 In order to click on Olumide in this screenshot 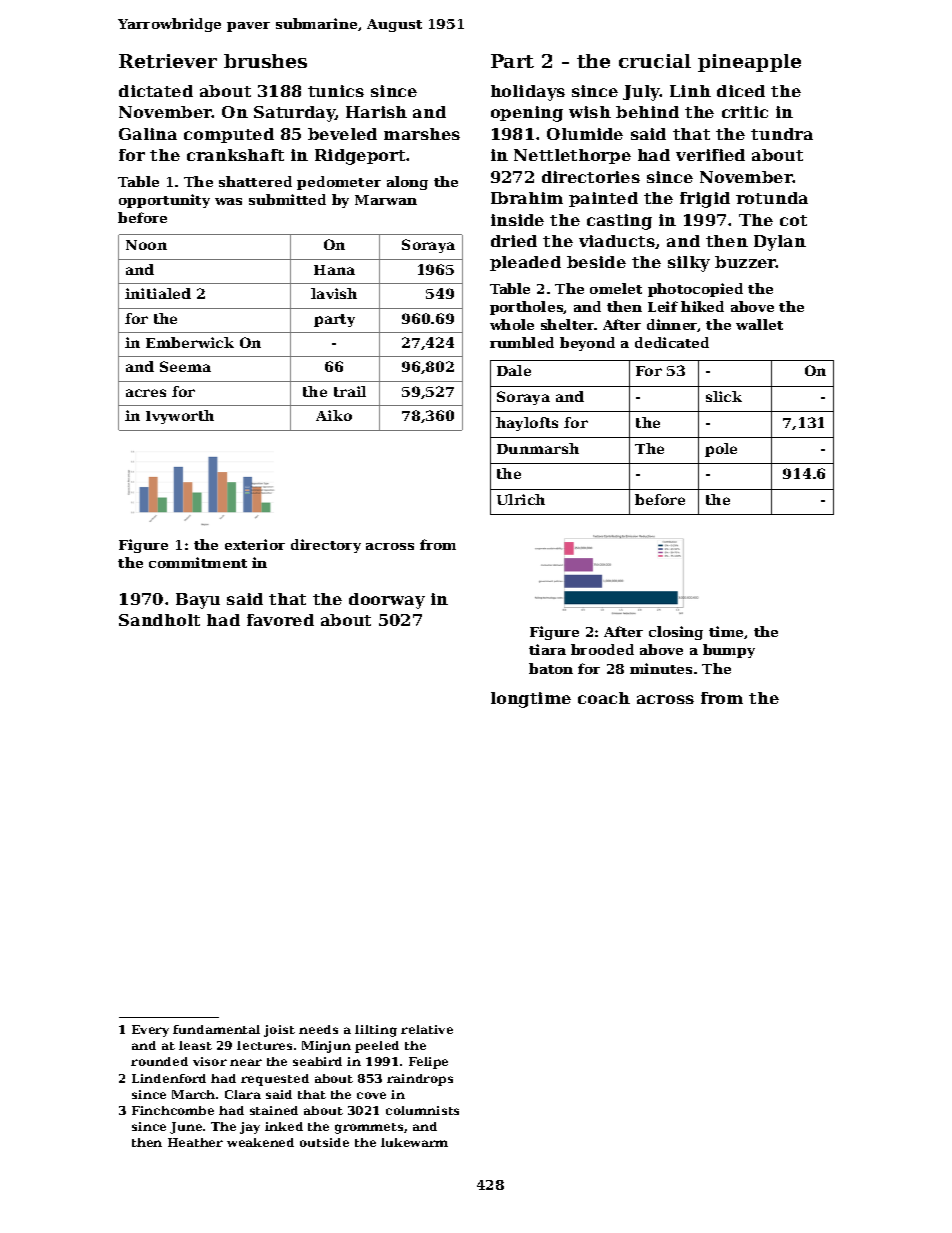, I will do `click(585, 134)`.
